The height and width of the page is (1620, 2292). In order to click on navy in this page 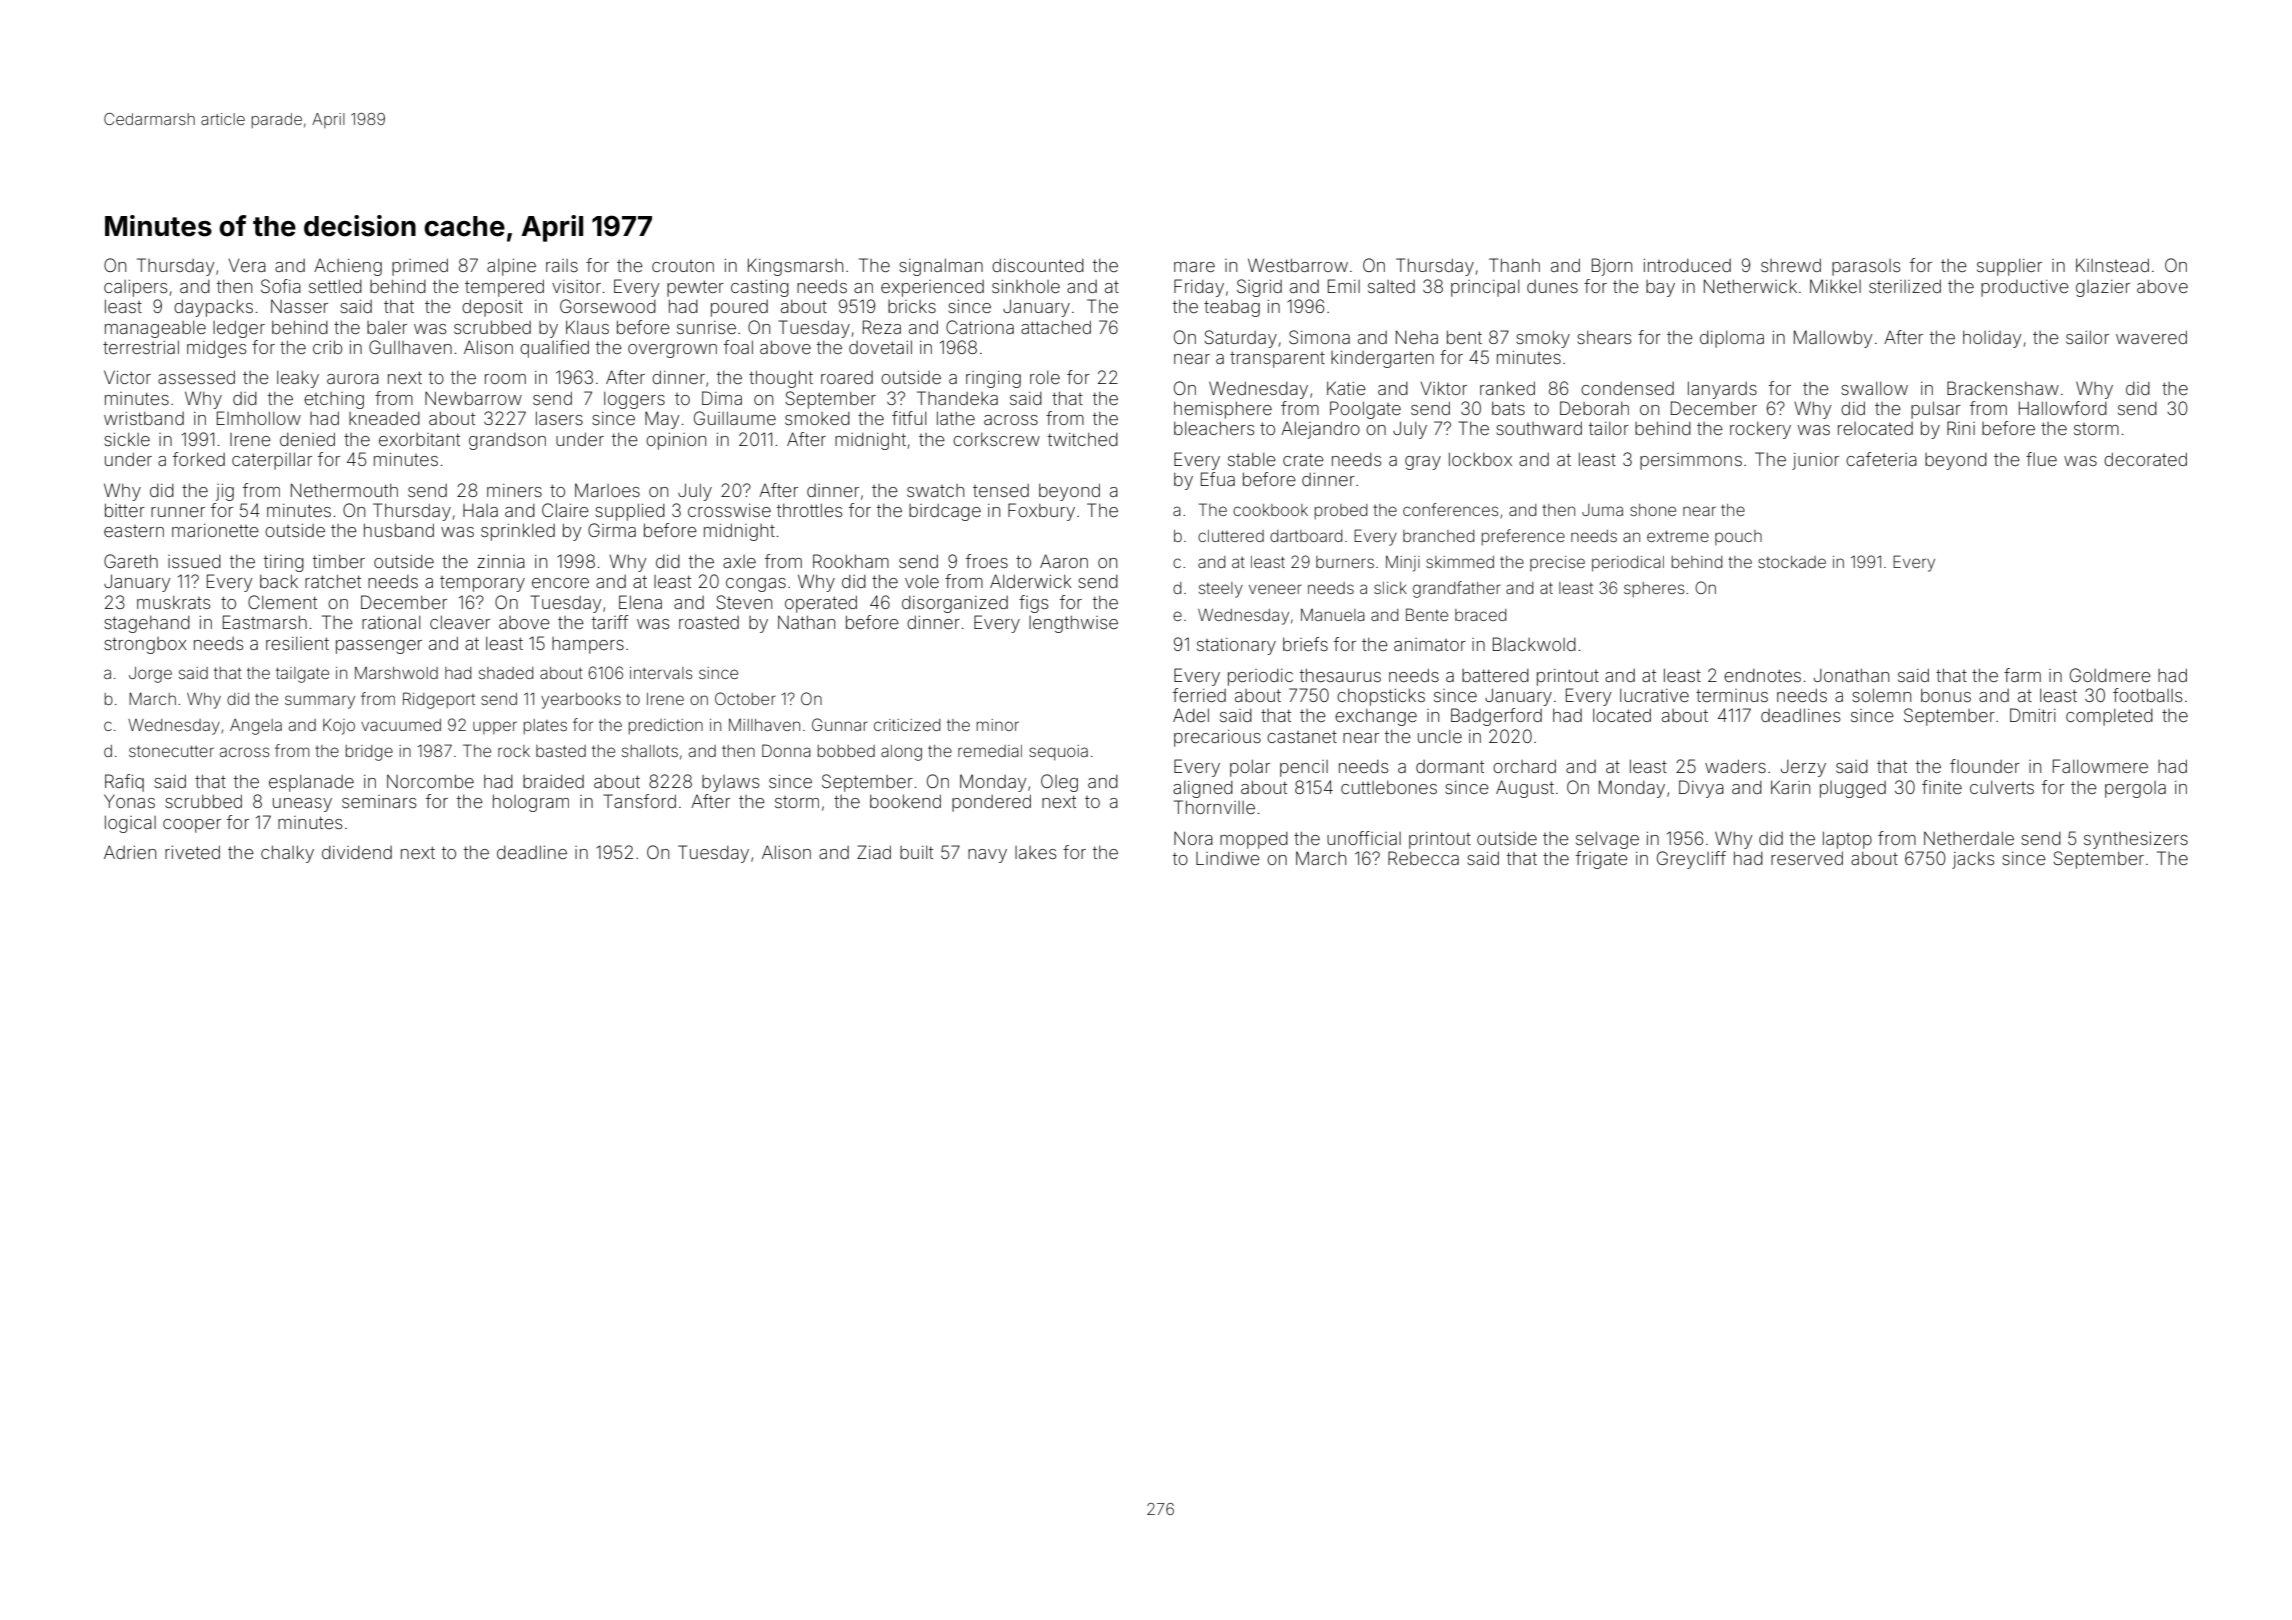, I will do `click(987, 856)`.
